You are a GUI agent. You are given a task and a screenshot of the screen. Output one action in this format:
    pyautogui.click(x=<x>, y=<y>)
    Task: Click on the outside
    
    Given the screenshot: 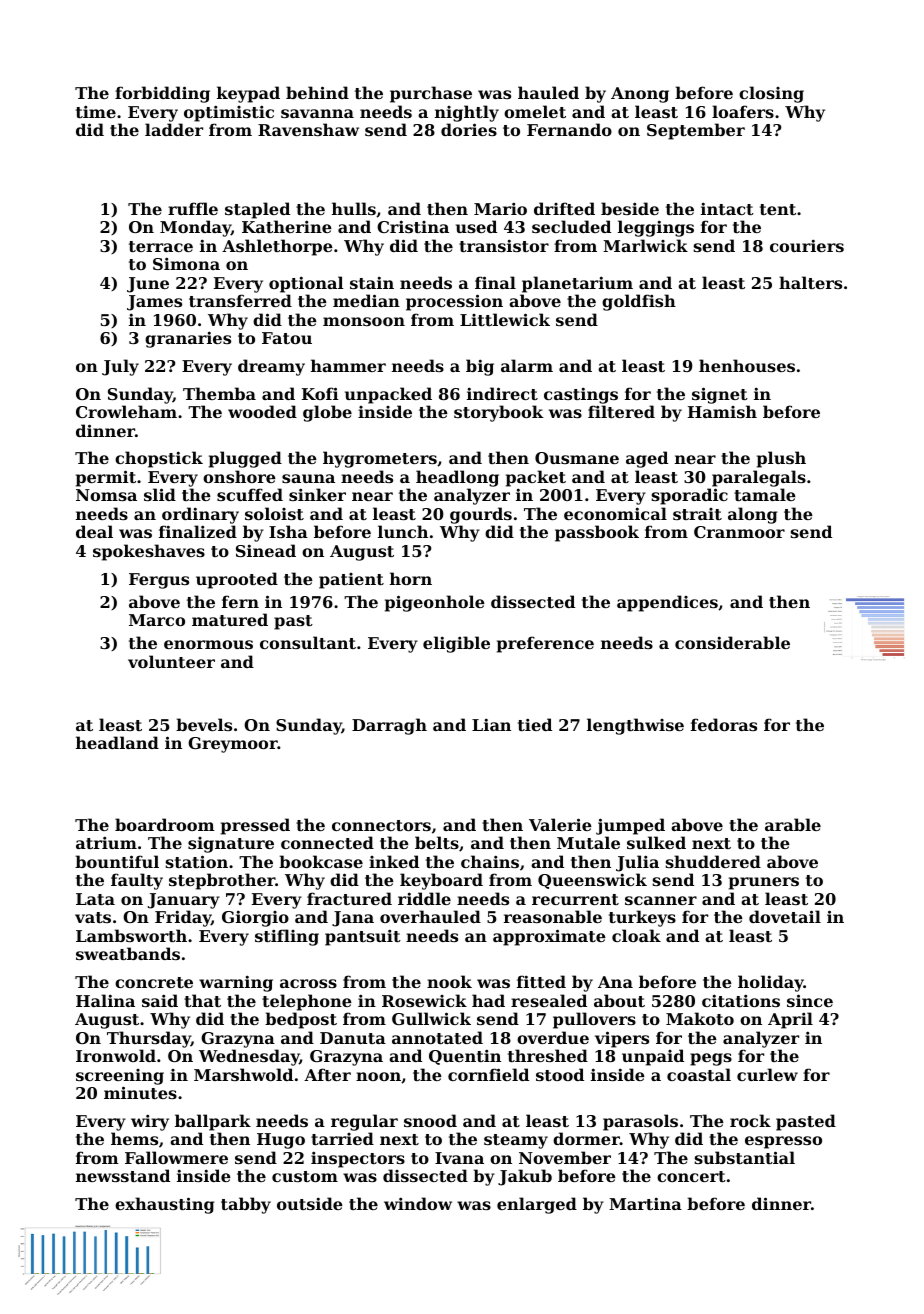 What is the action you would take?
    pyautogui.click(x=310, y=1203)
